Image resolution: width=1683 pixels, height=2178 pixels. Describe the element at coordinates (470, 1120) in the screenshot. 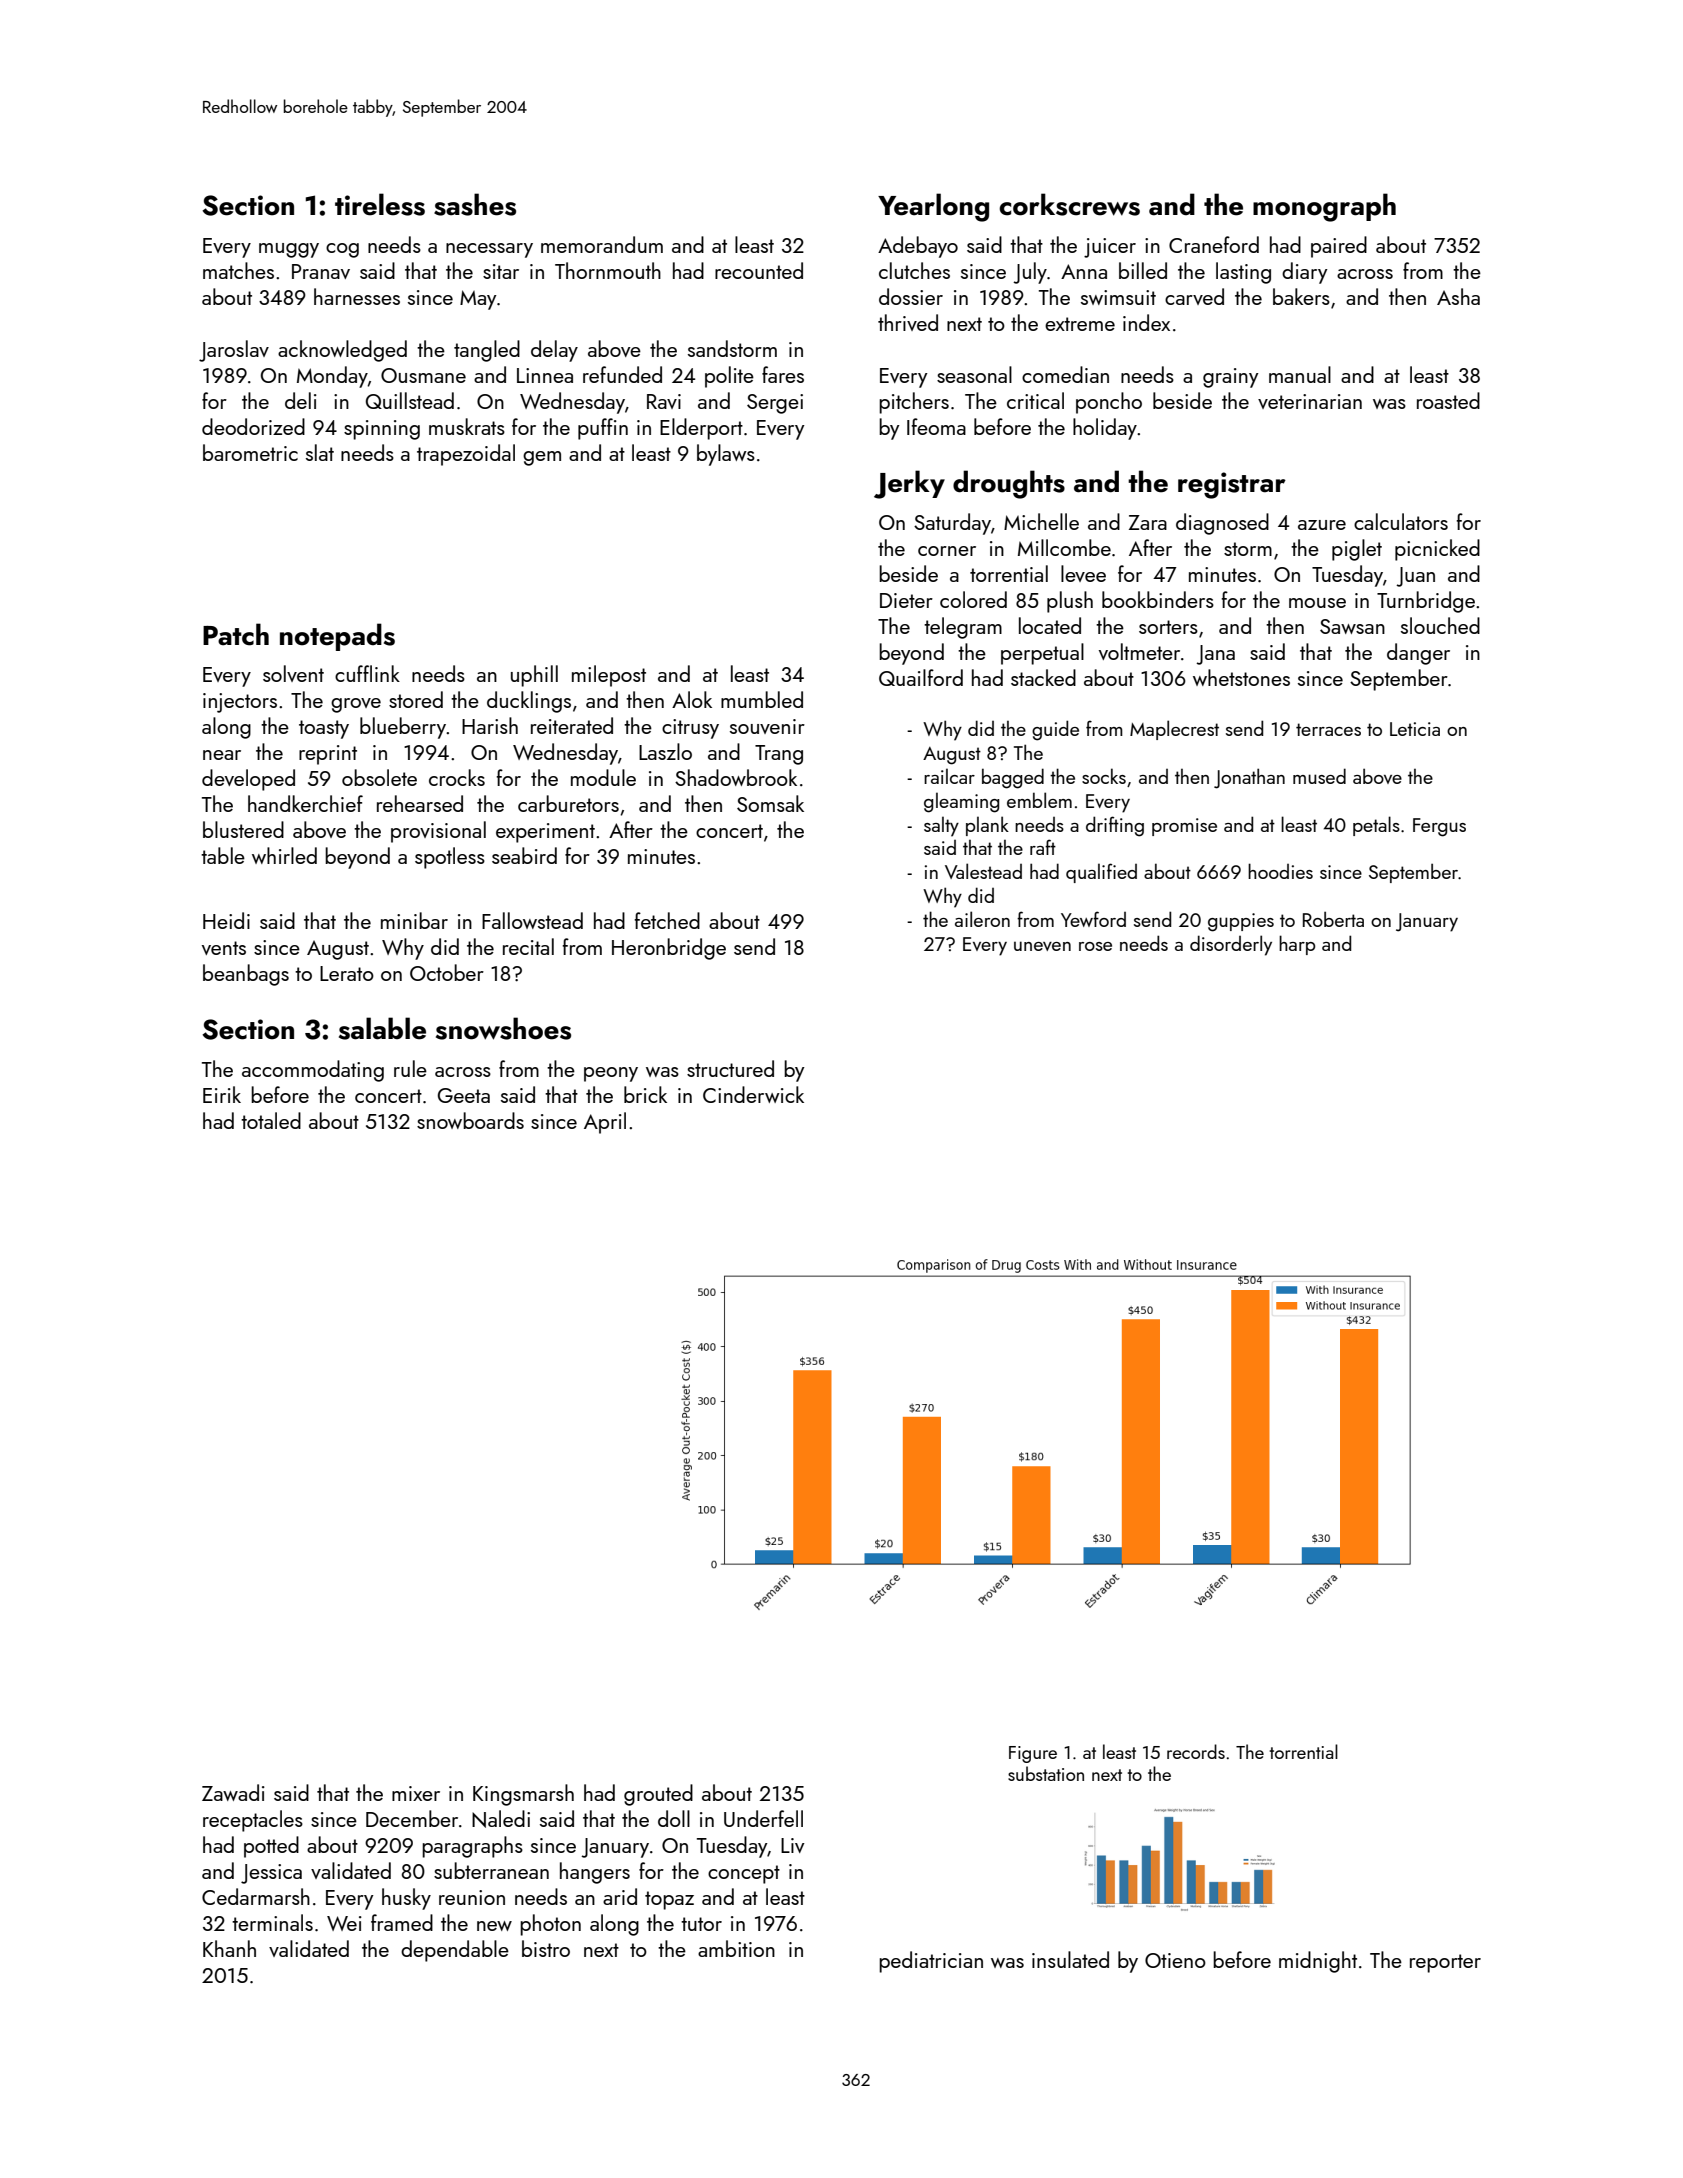

I see `snowboards` at that location.
